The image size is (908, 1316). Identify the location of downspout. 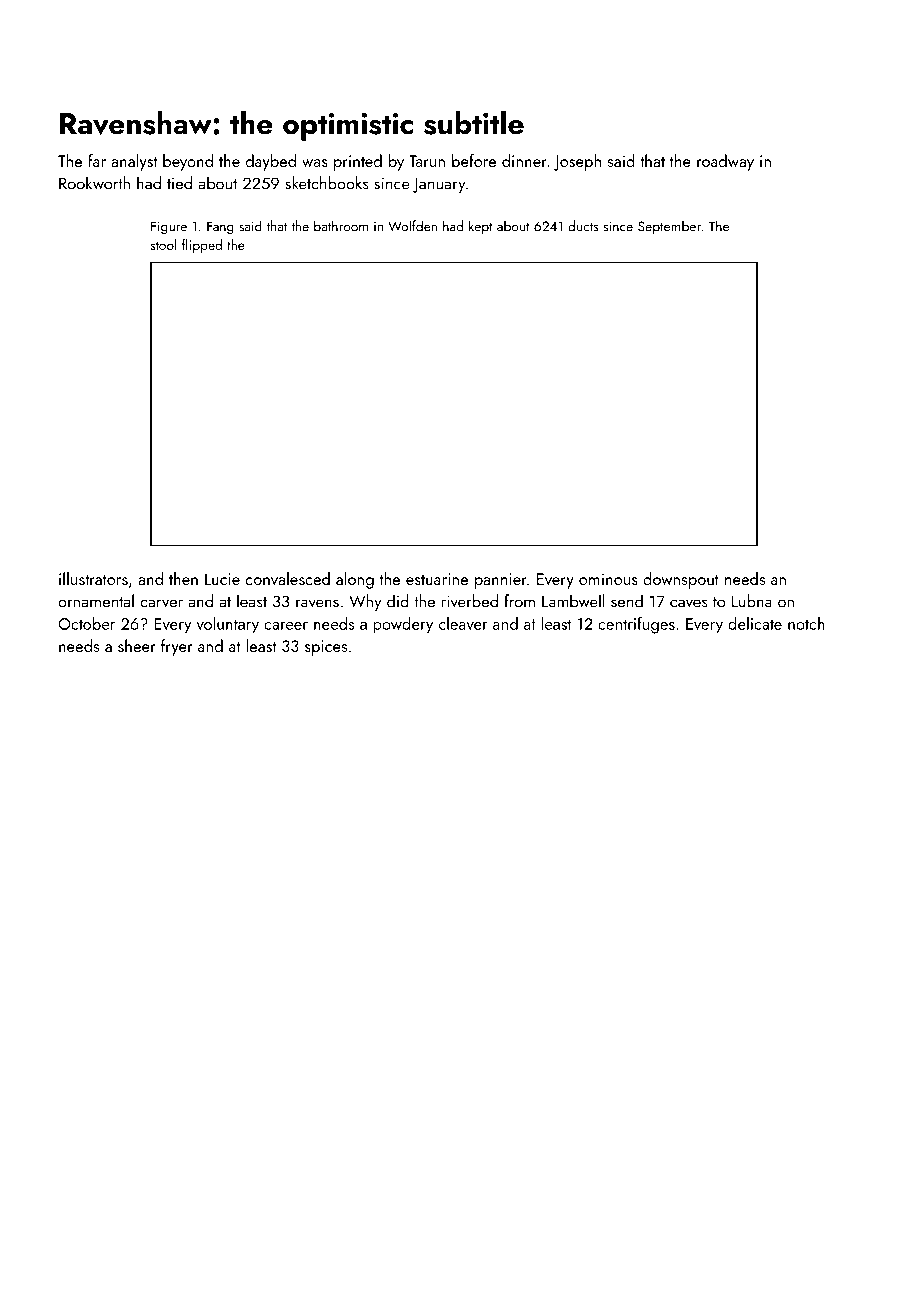
(681, 580).
